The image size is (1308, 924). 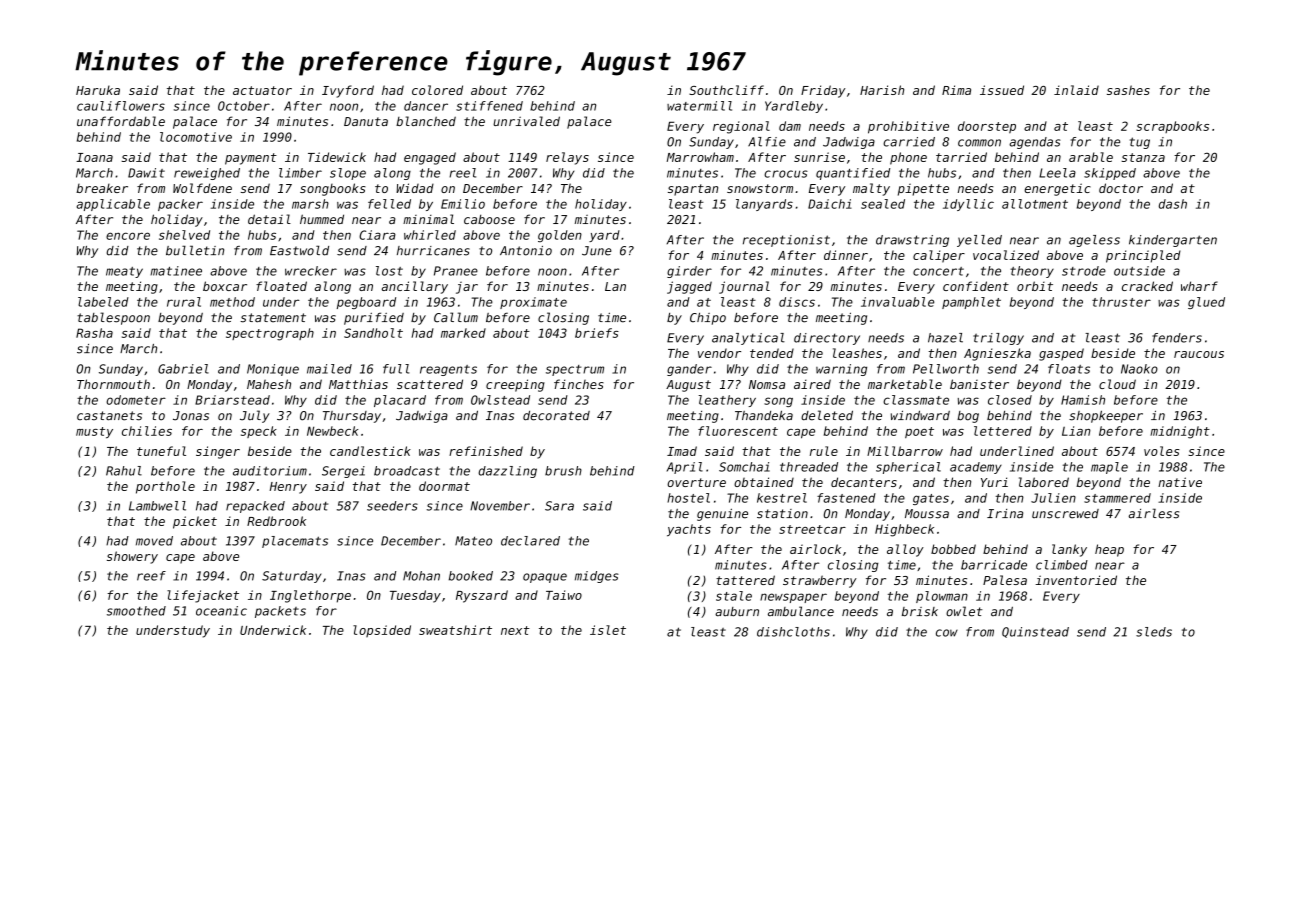 What do you see at coordinates (741, 127) in the page?
I see `regional` at bounding box center [741, 127].
